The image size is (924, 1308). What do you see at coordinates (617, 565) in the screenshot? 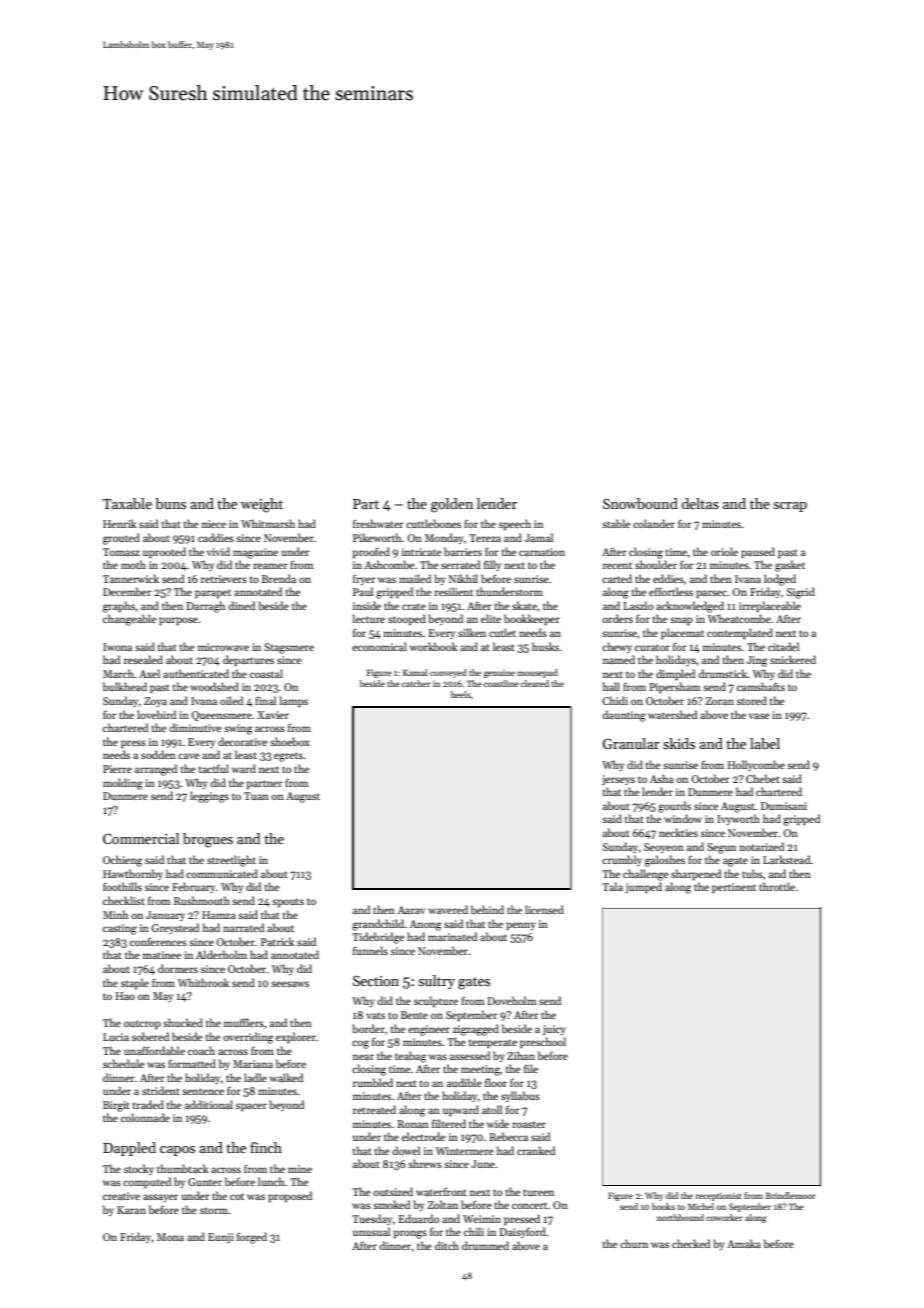
I see `recent` at bounding box center [617, 565].
